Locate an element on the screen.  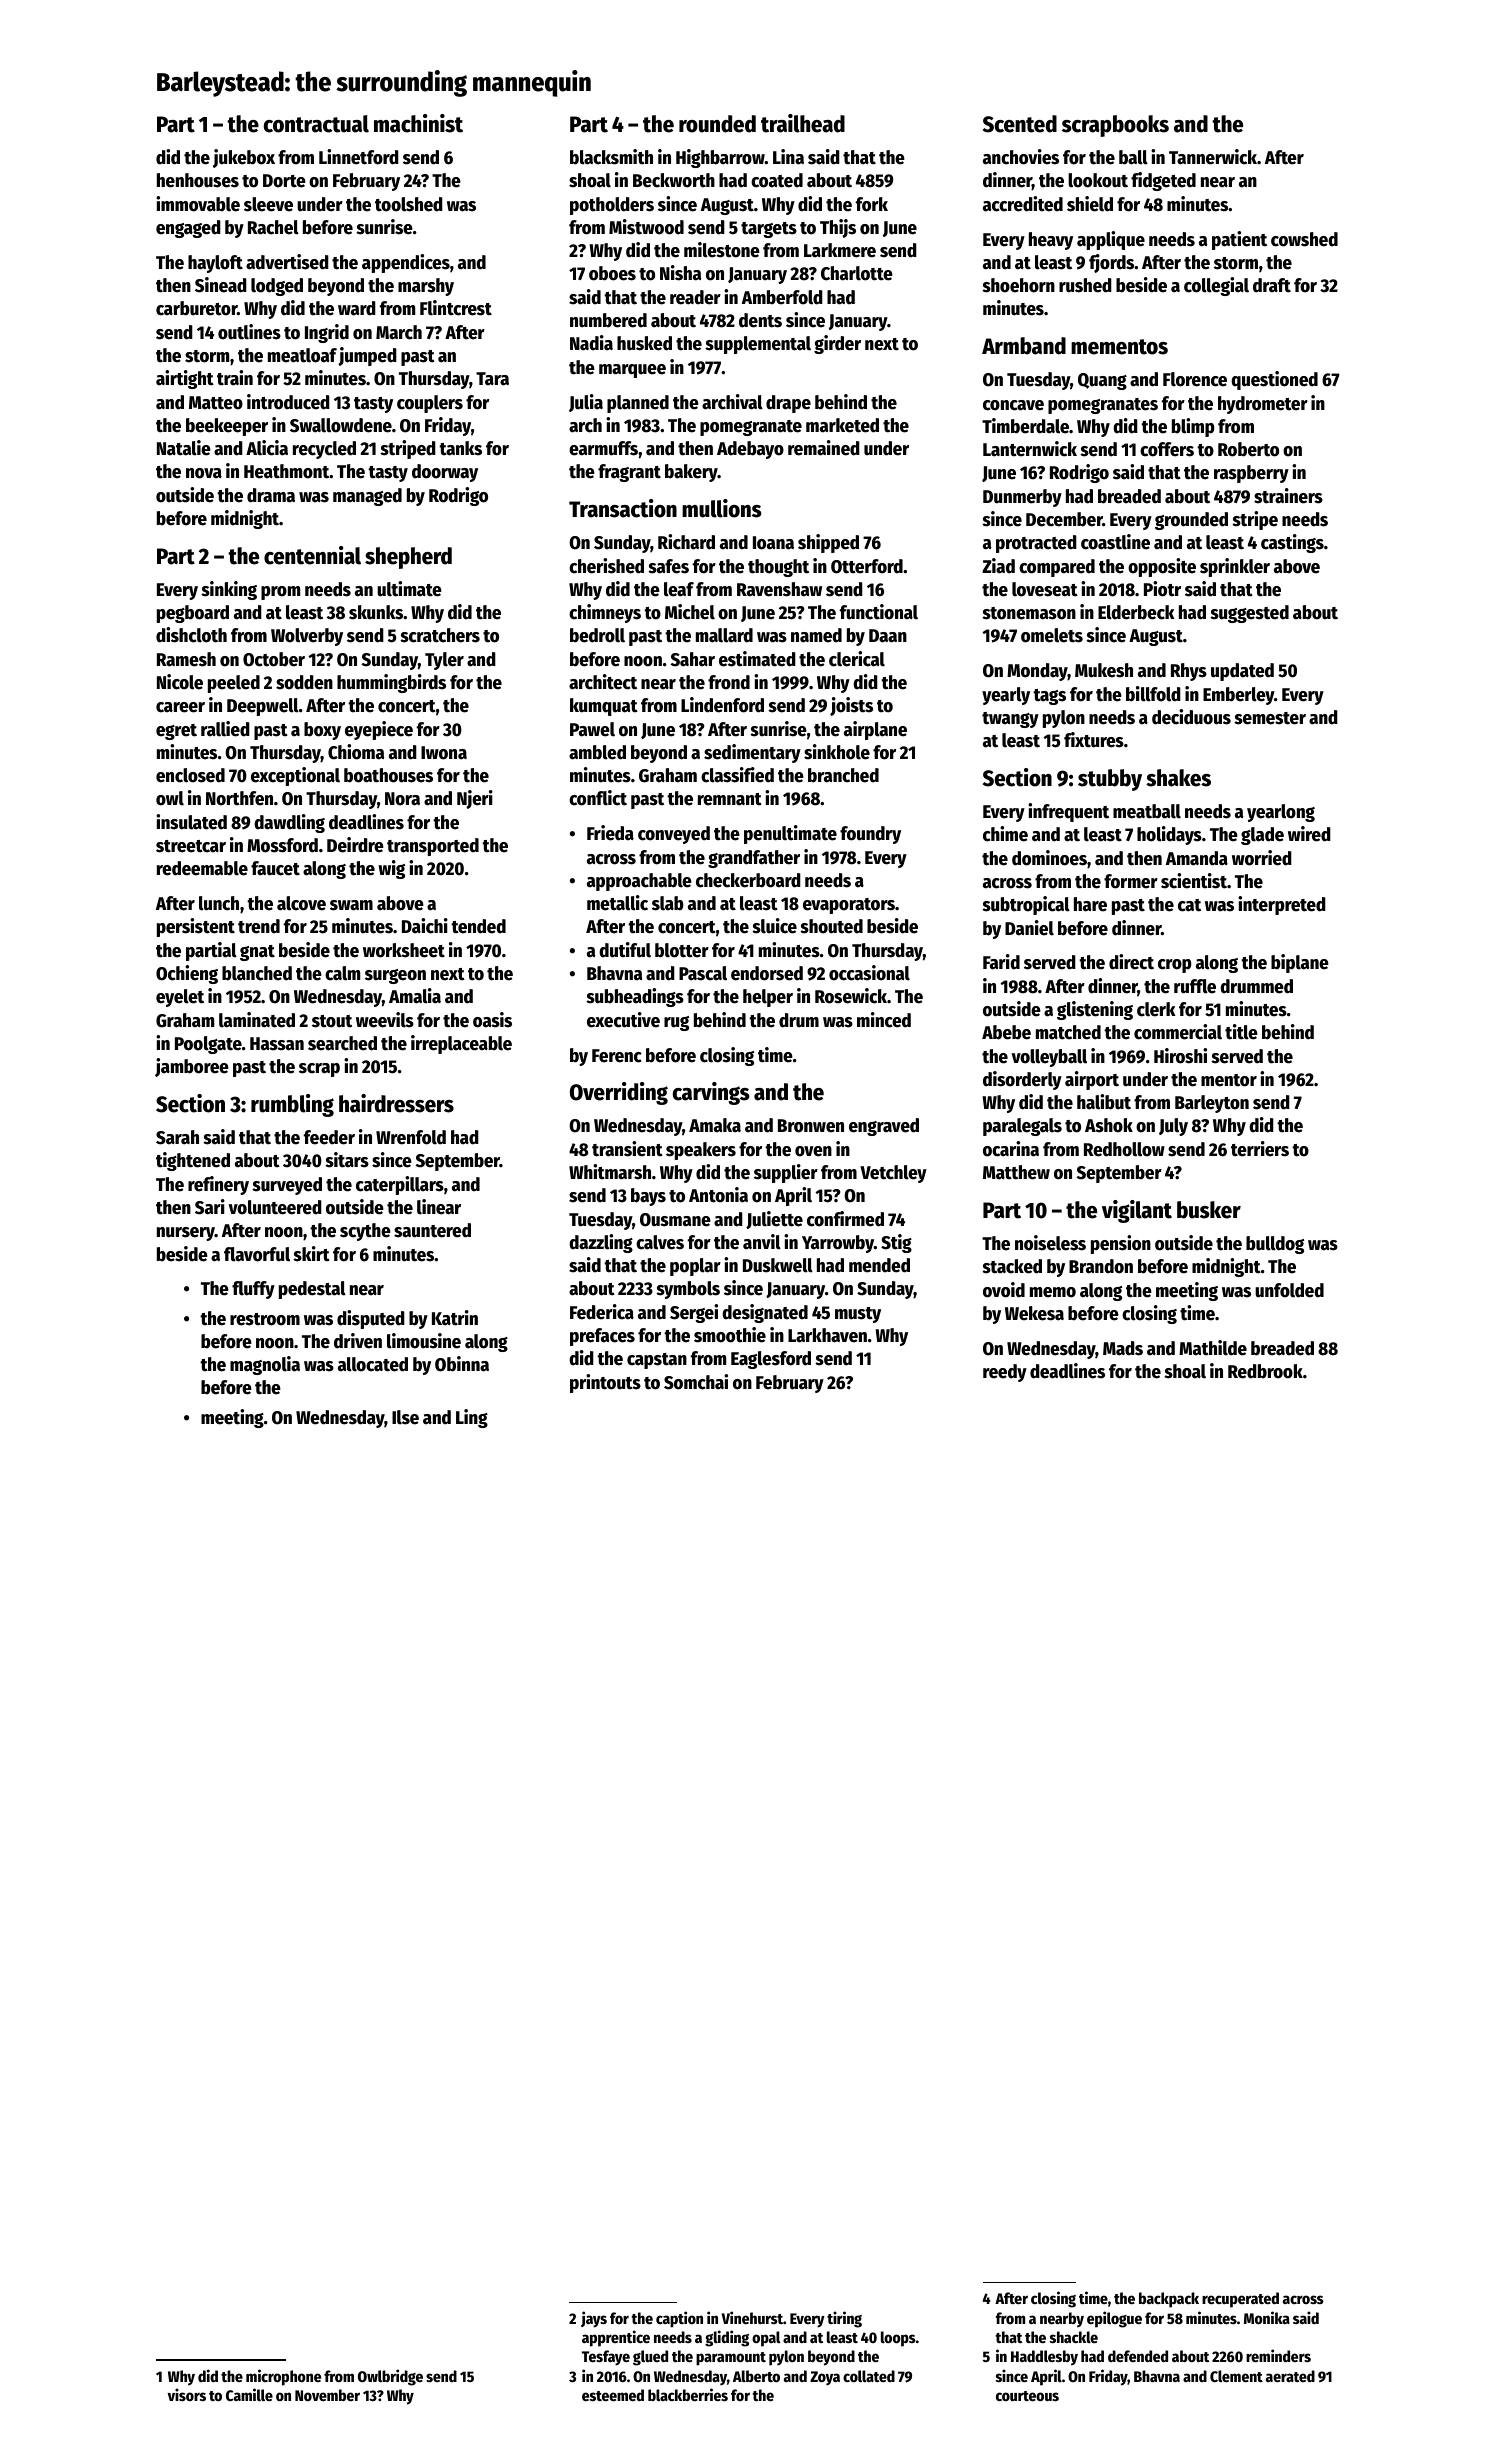
sluice is located at coordinates (774, 926).
